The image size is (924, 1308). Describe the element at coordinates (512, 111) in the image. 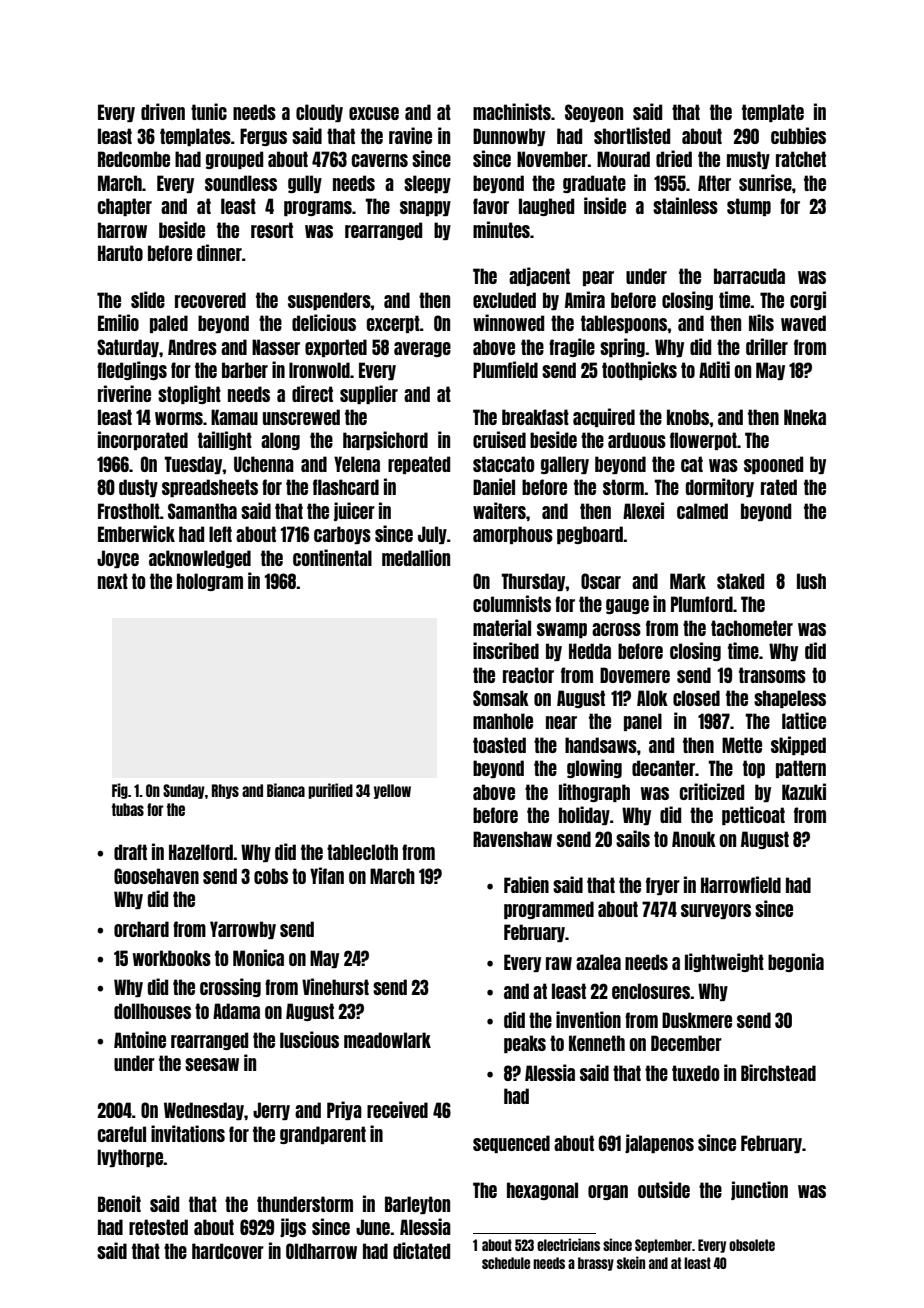

I see `machinists` at that location.
